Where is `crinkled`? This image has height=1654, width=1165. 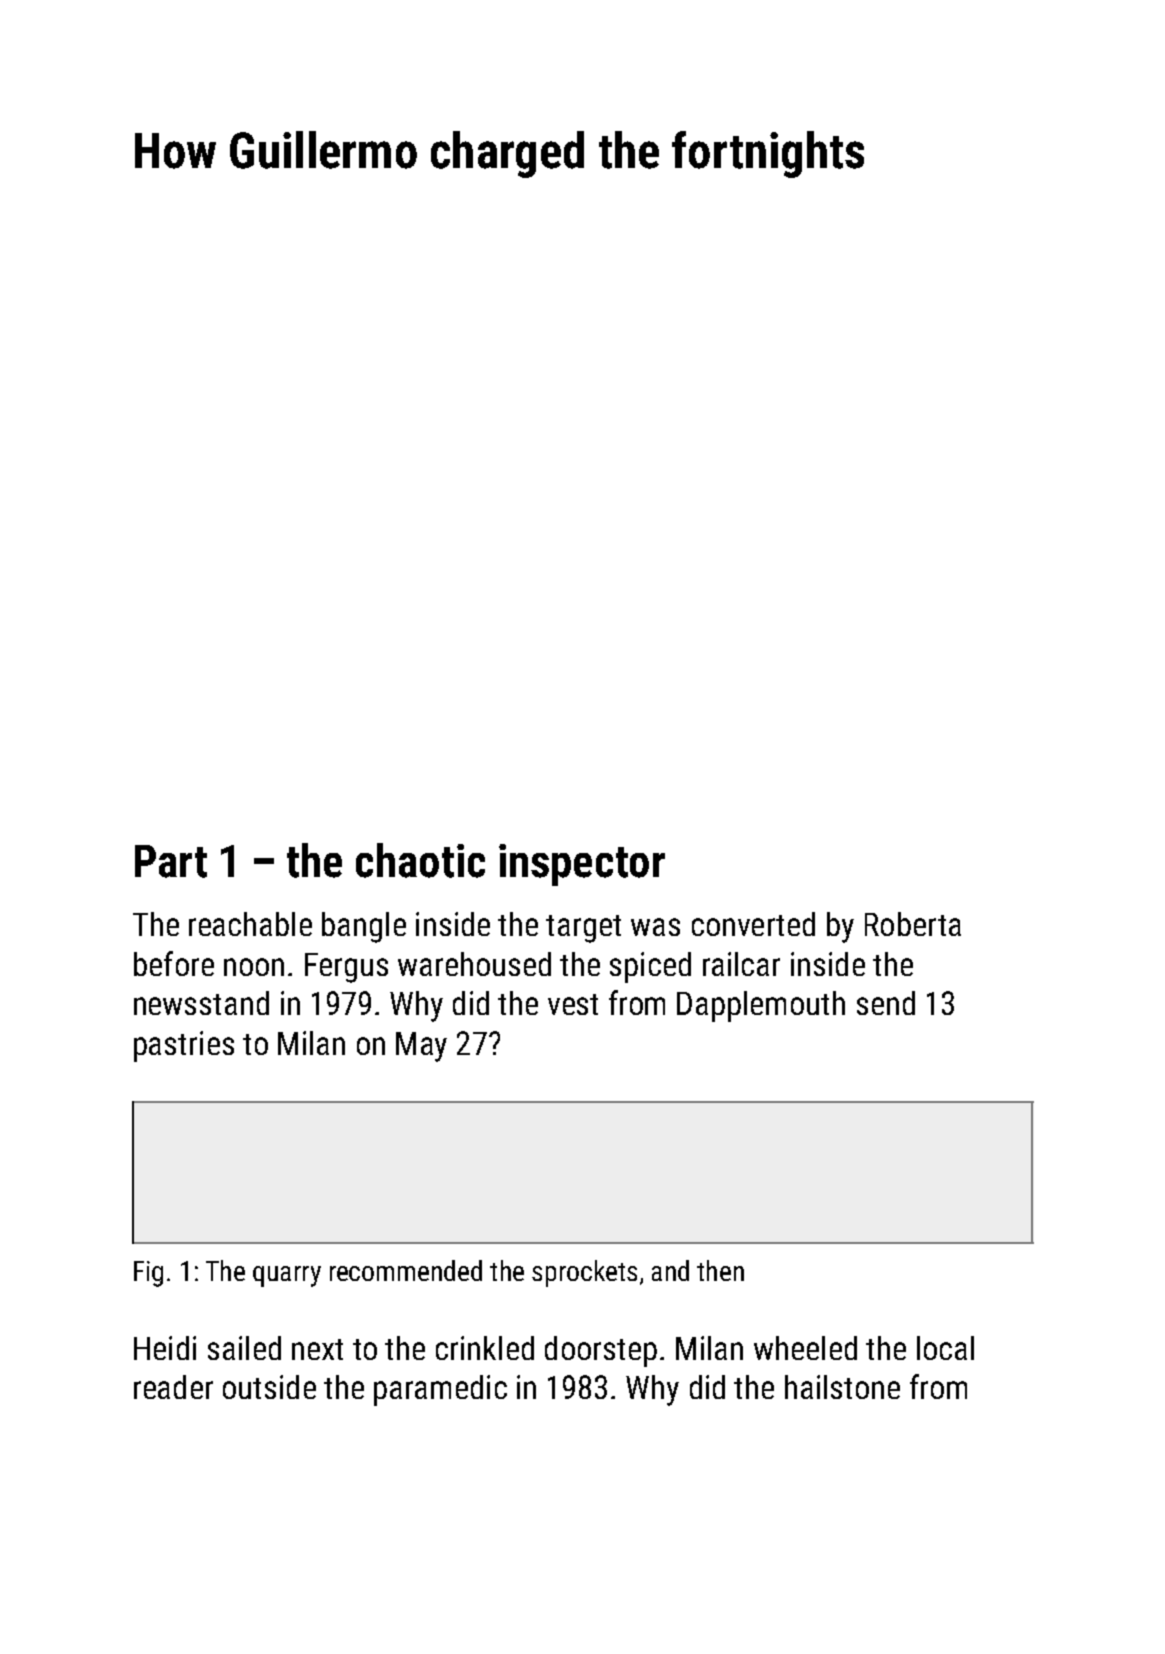 crinkled is located at coordinates (485, 1348).
